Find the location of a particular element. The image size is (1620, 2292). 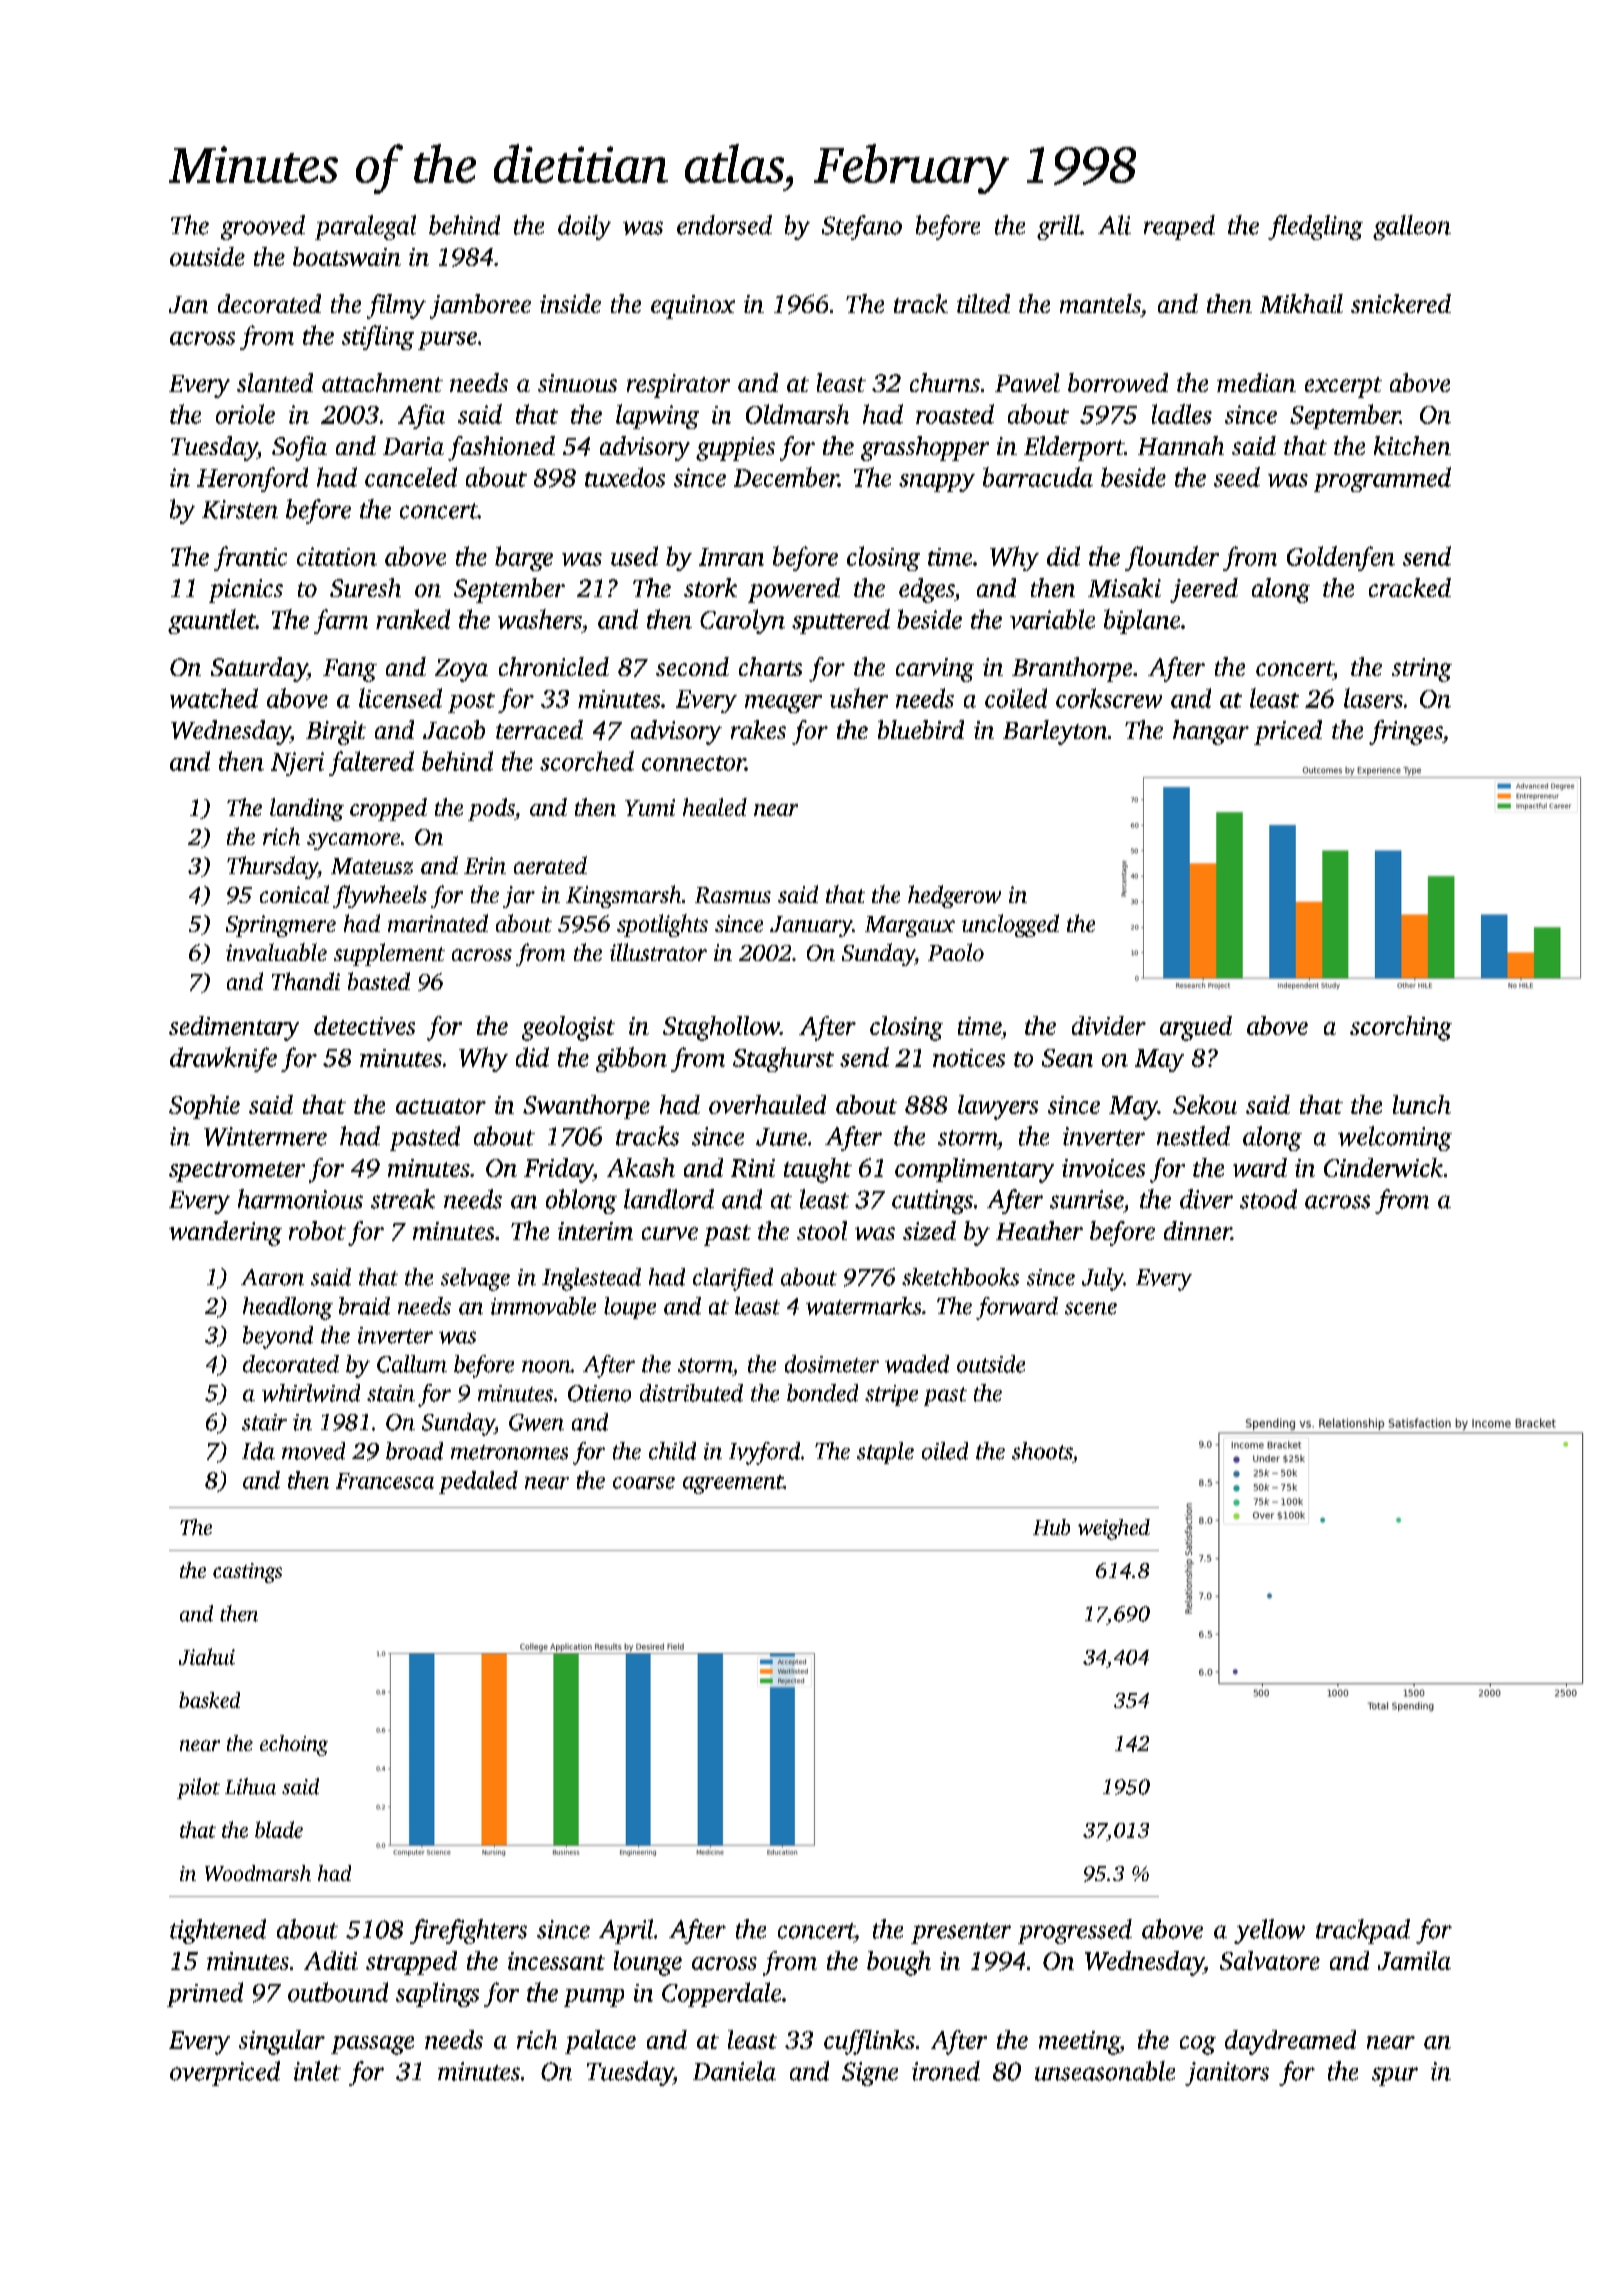

scene is located at coordinates (1091, 1308).
